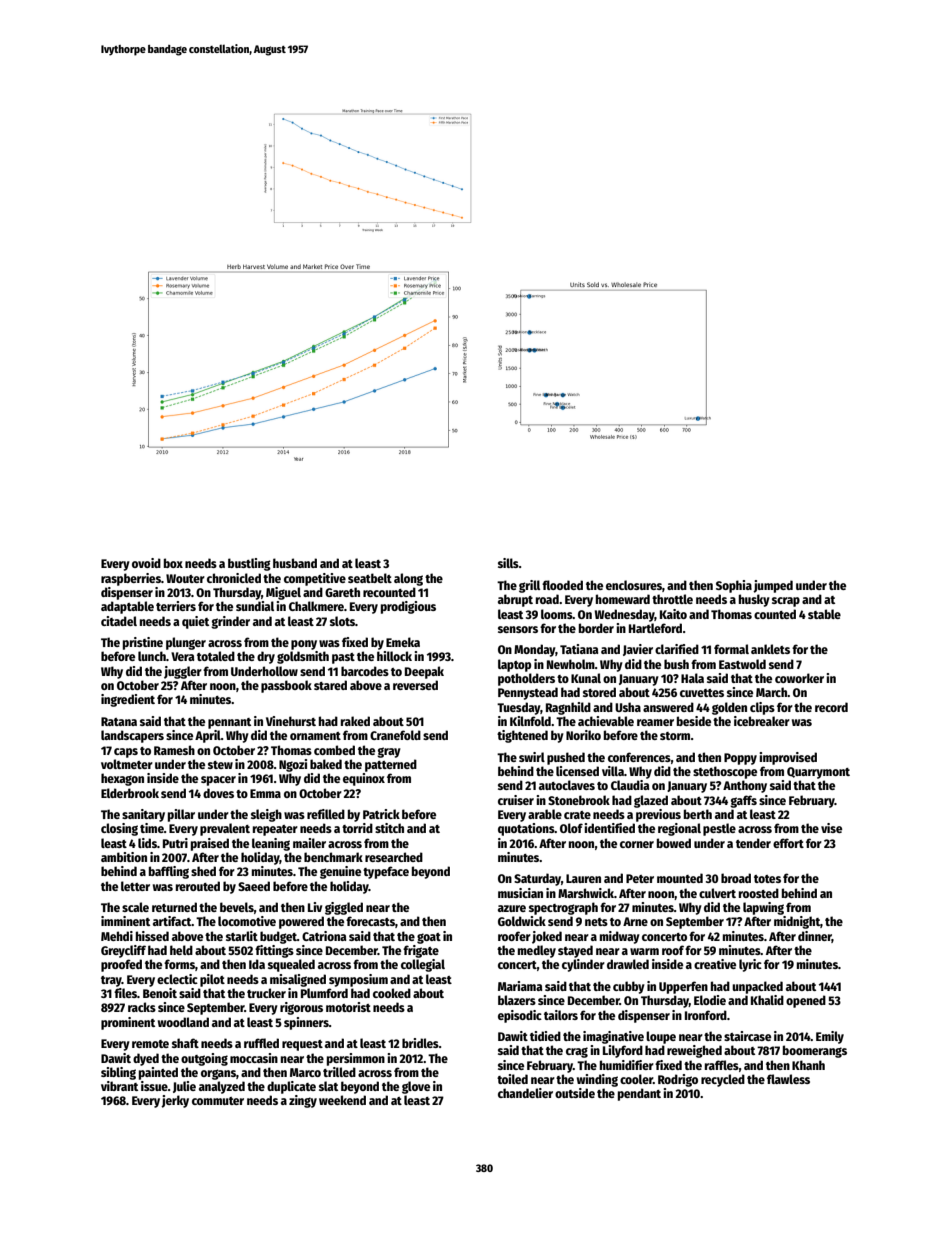 The height and width of the document is (1233, 952). I want to click on pennant, so click(229, 723).
